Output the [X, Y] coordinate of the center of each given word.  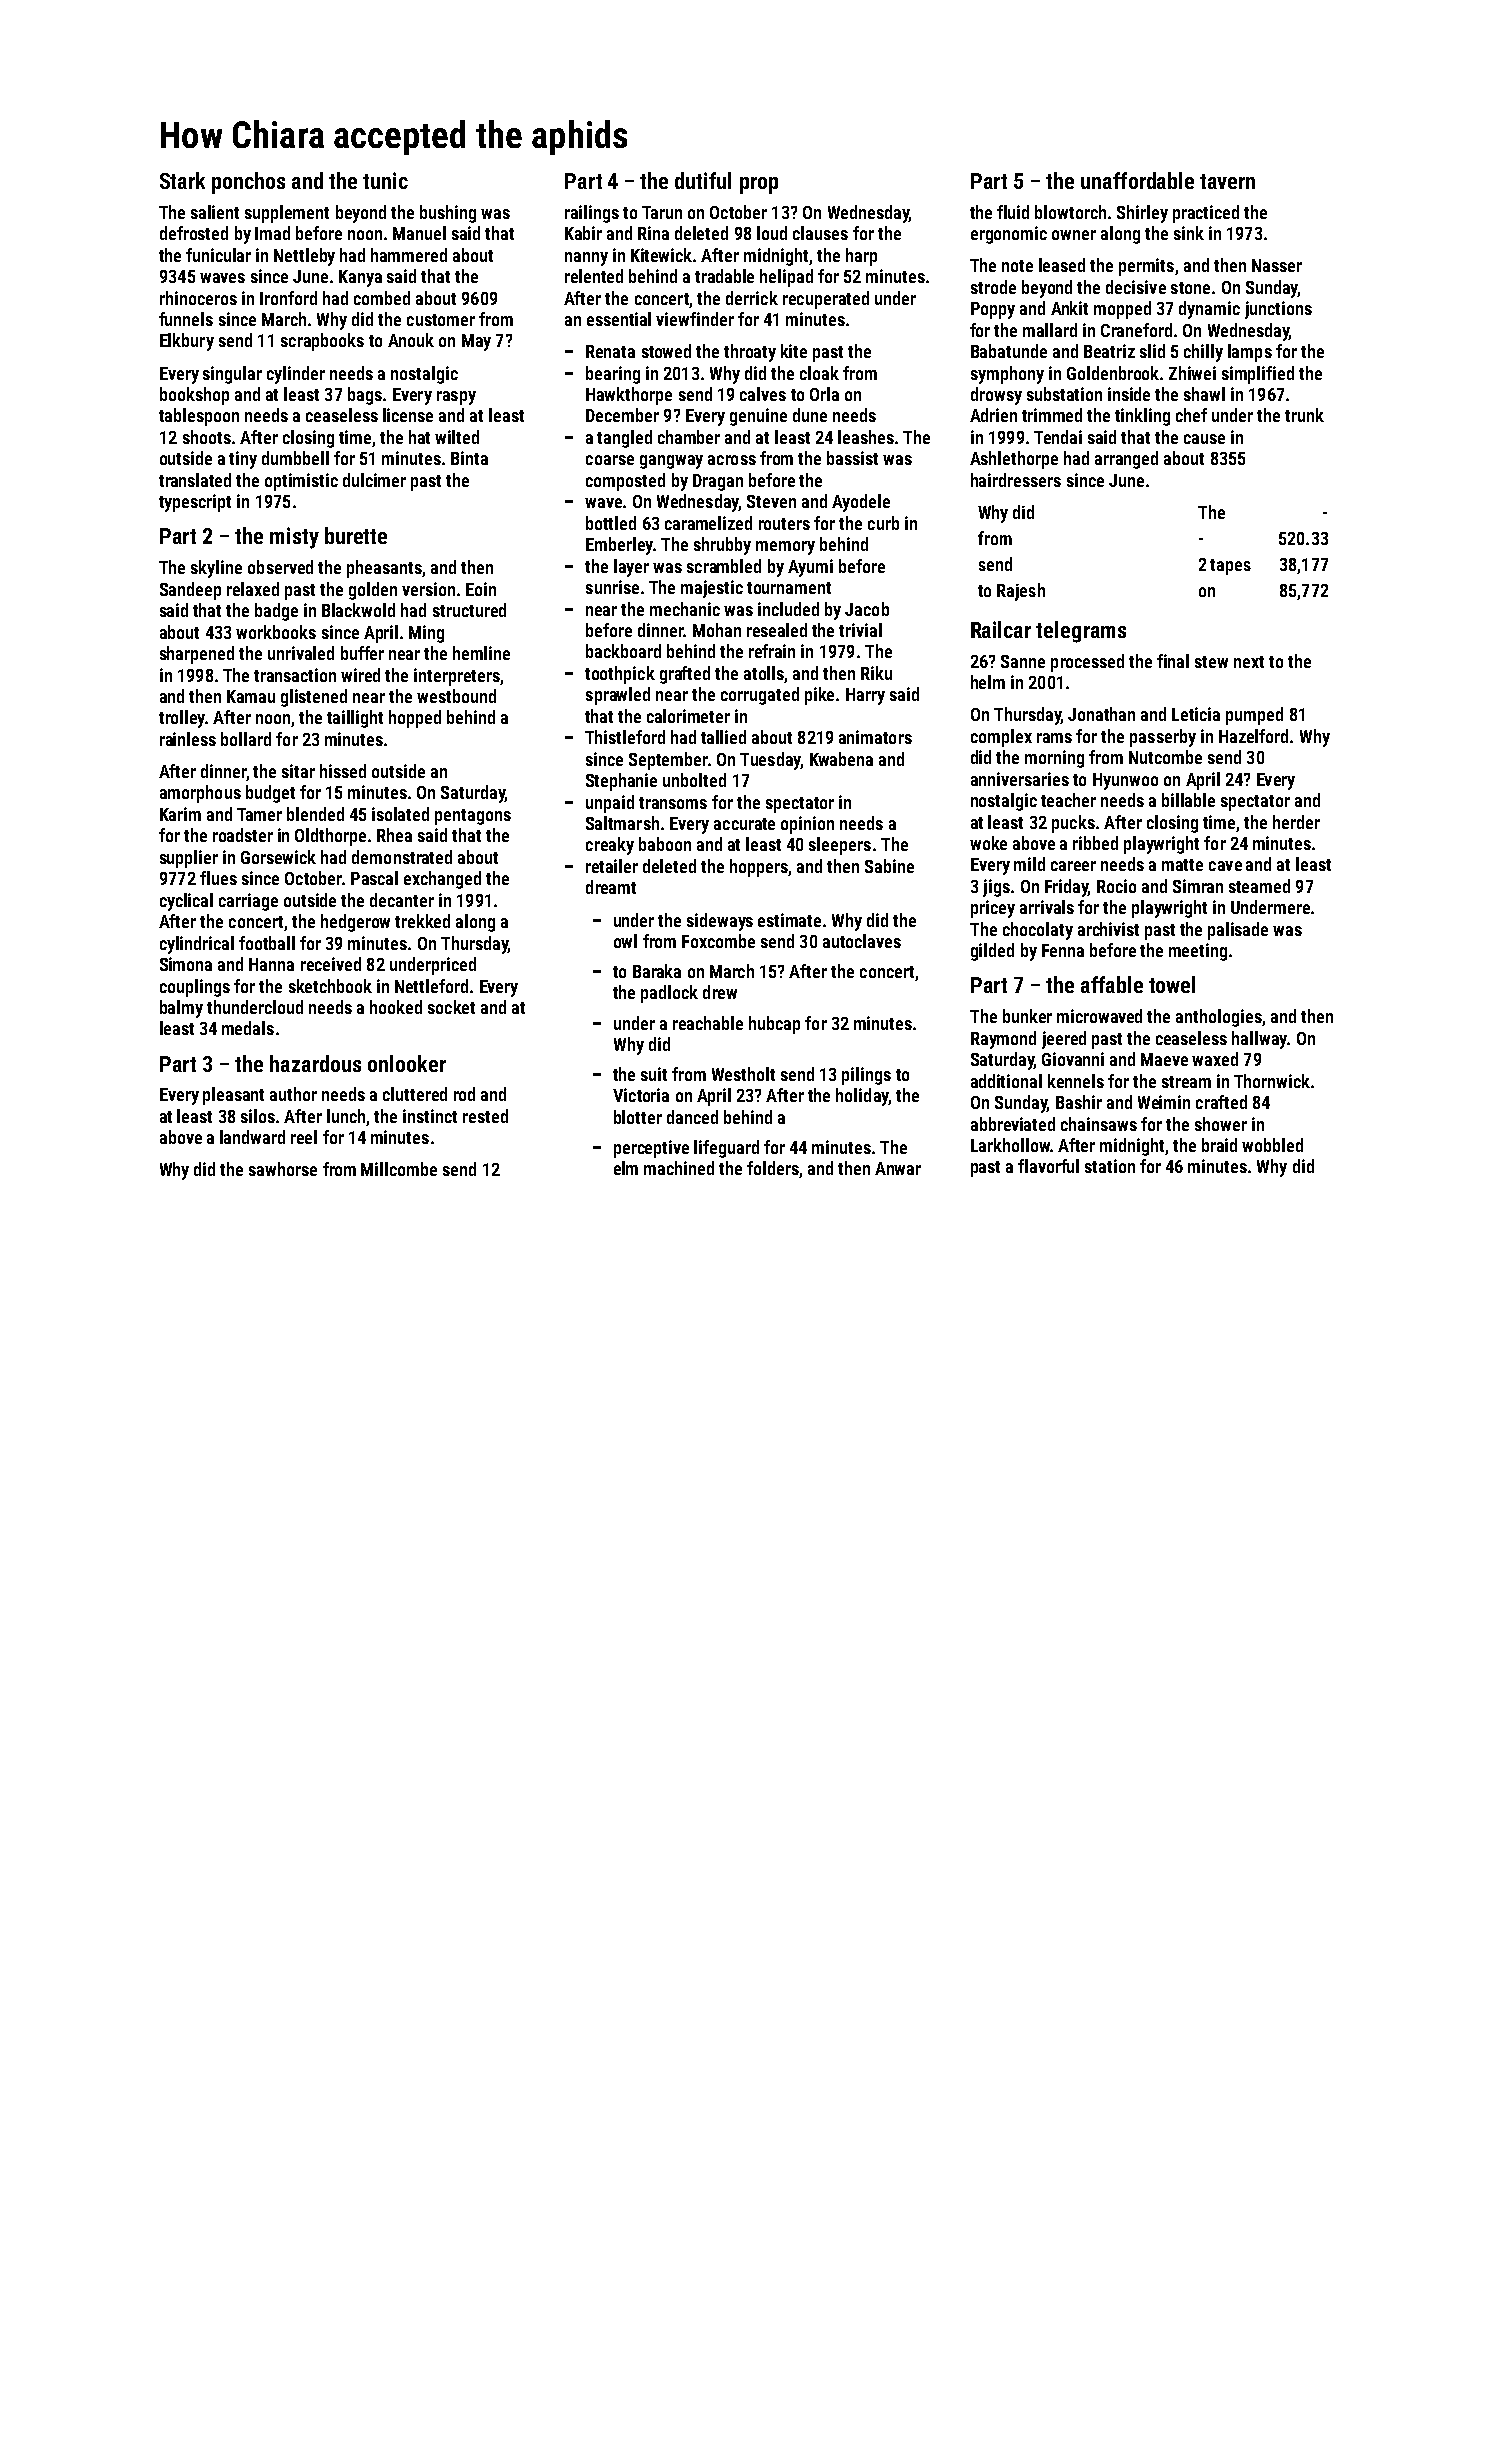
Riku [876, 673]
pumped [1254, 716]
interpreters [457, 677]
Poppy [993, 310]
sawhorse [283, 1169]
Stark [182, 180]
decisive [1136, 287]
